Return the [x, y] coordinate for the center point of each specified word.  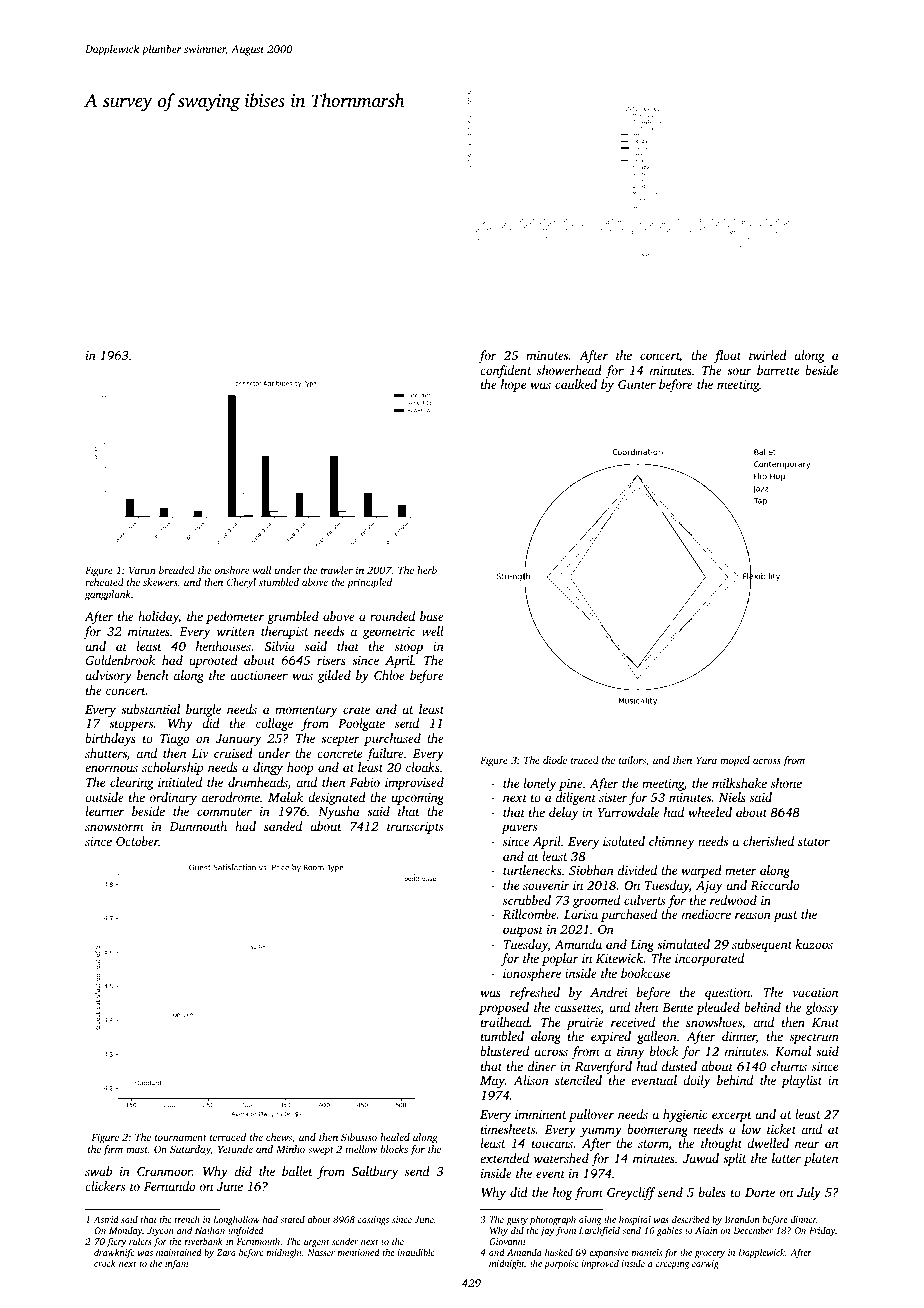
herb [427, 570]
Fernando [169, 1186]
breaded [177, 570]
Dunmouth [198, 826]
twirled [768, 355]
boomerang [657, 1130]
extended [504, 1158]
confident [506, 371]
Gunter [637, 384]
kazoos [814, 944]
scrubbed [527, 900]
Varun [142, 570]
